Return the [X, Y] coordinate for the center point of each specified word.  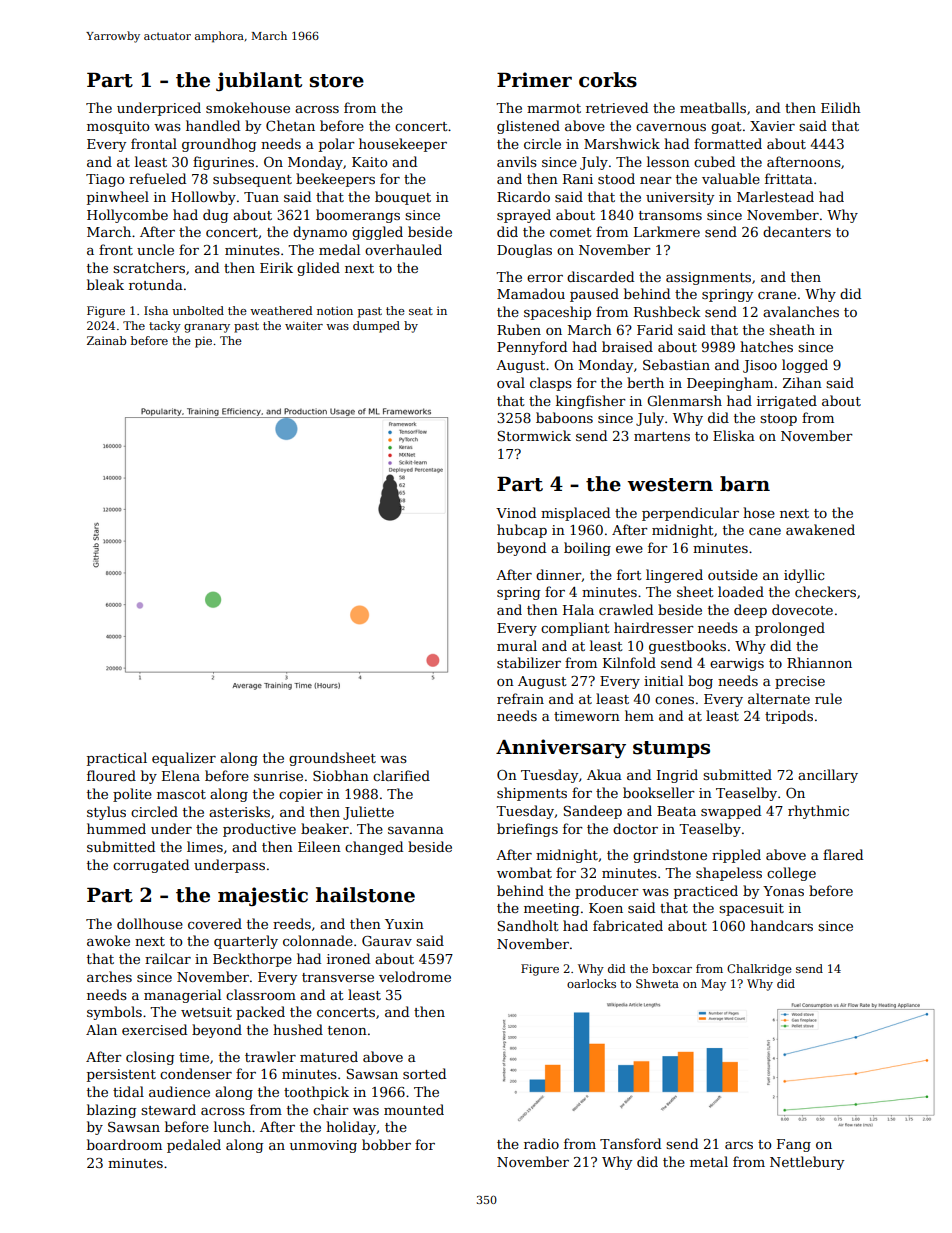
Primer [534, 80]
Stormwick [534, 435]
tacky [165, 327]
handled [213, 125]
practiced [706, 892]
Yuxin [404, 924]
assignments [708, 278]
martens [662, 436]
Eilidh [841, 107]
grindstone [670, 856]
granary [207, 328]
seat [421, 311]
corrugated [151, 866]
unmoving [323, 1146]
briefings [527, 830]
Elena [181, 775]
